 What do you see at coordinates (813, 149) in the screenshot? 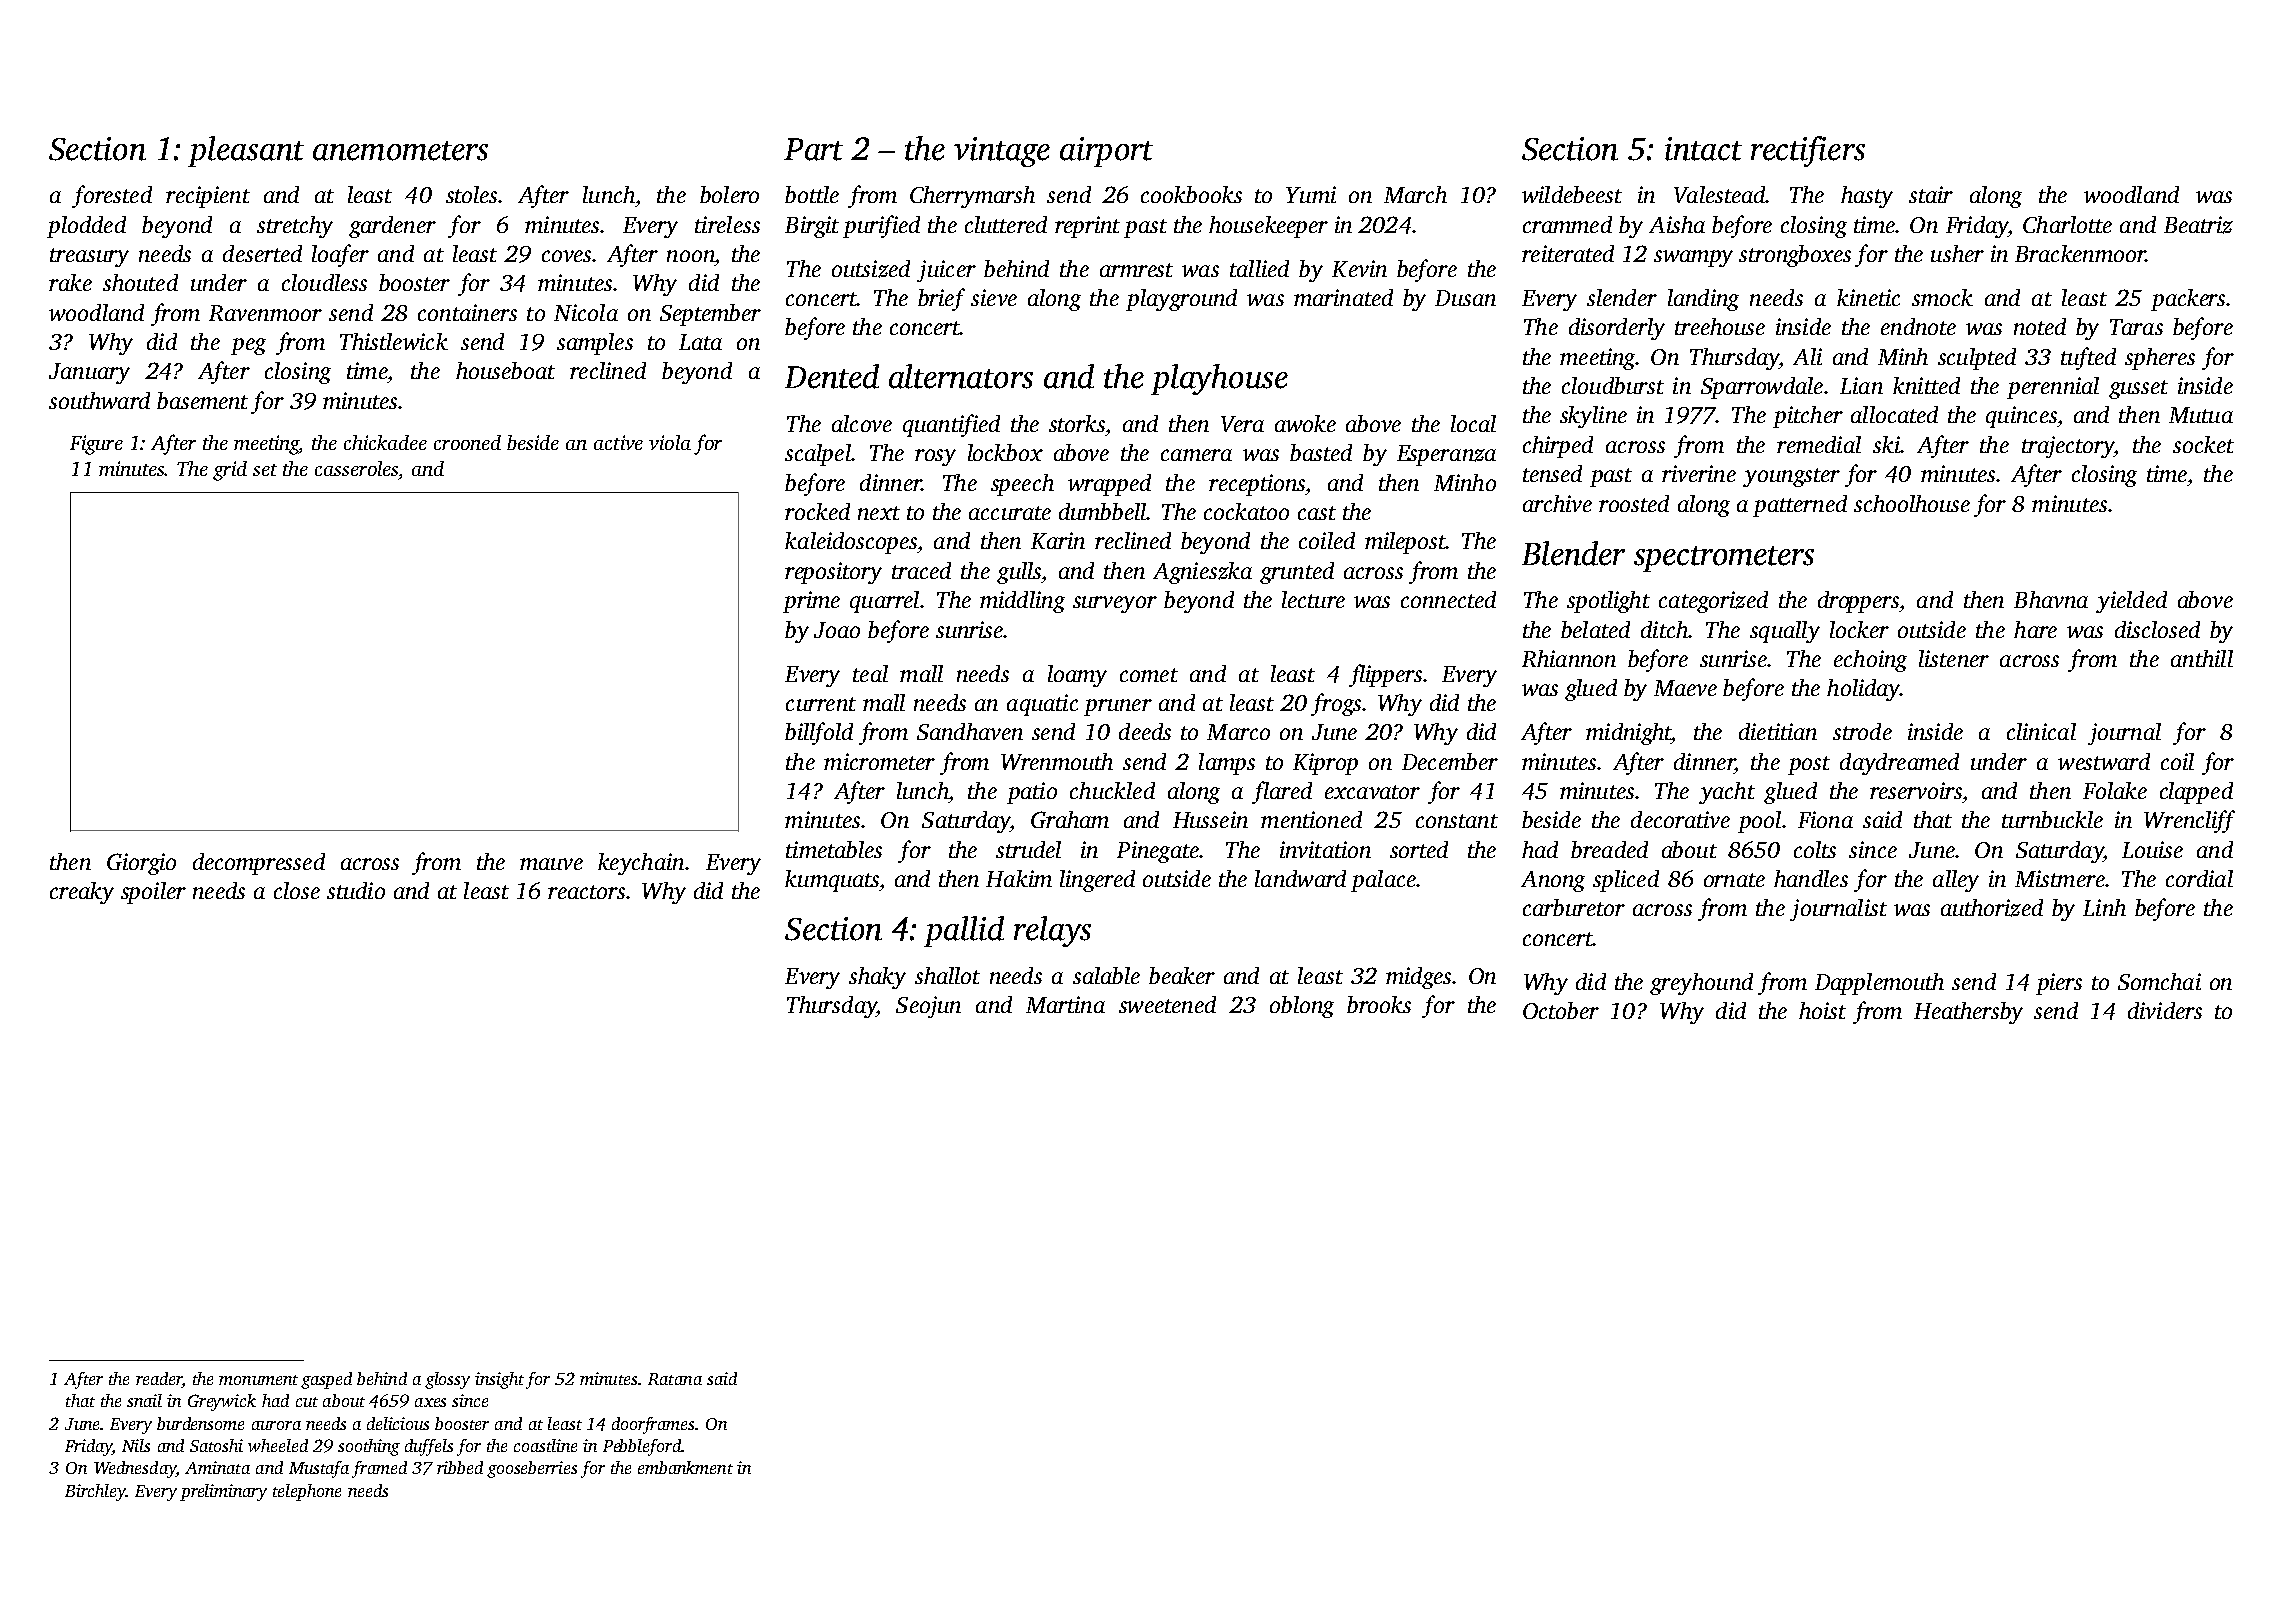
I see `Part` at bounding box center [813, 149].
